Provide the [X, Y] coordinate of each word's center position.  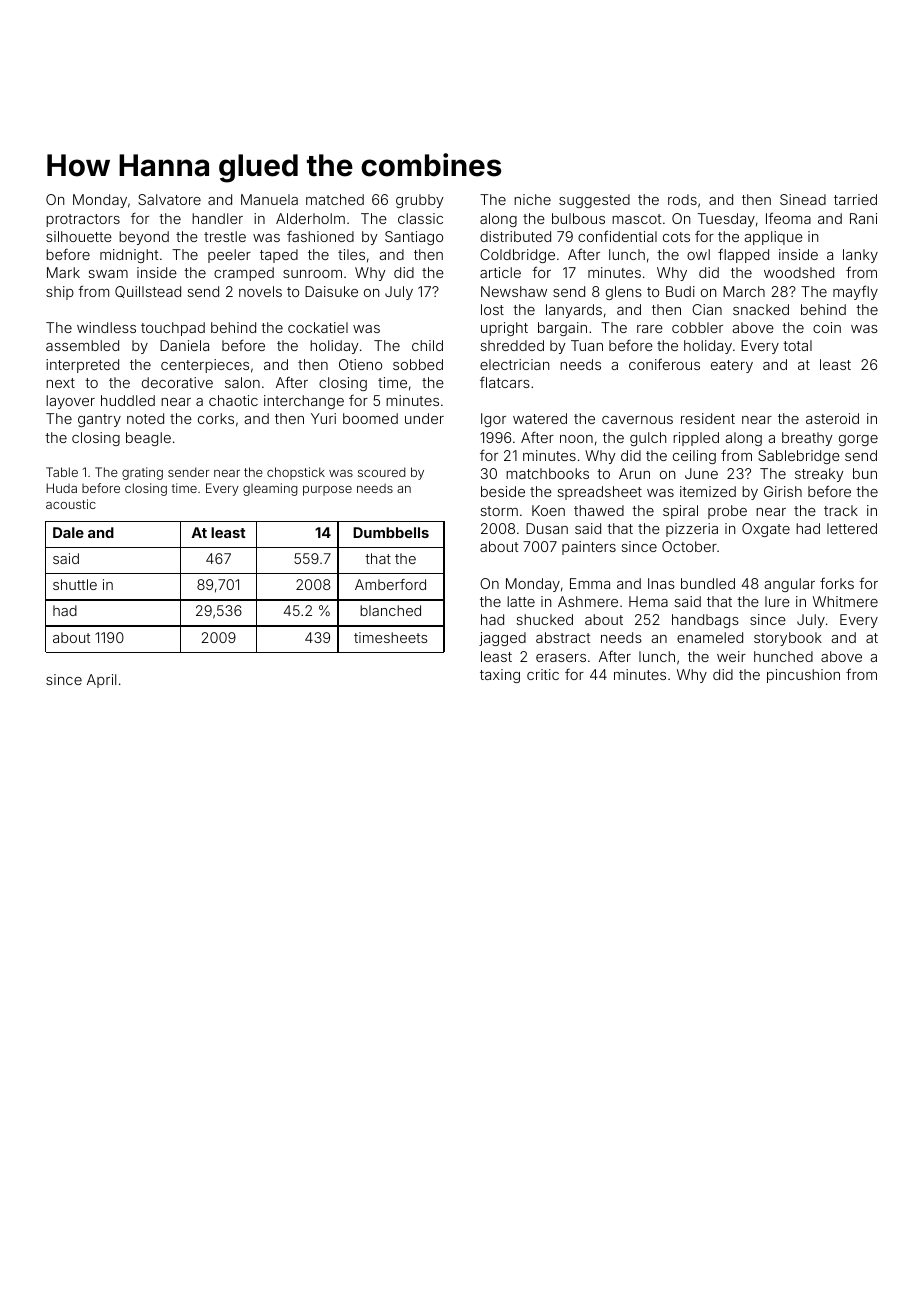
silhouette [79, 236]
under [424, 418]
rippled [696, 439]
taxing [500, 676]
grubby [420, 201]
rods [682, 199]
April [101, 681]
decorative [177, 382]
